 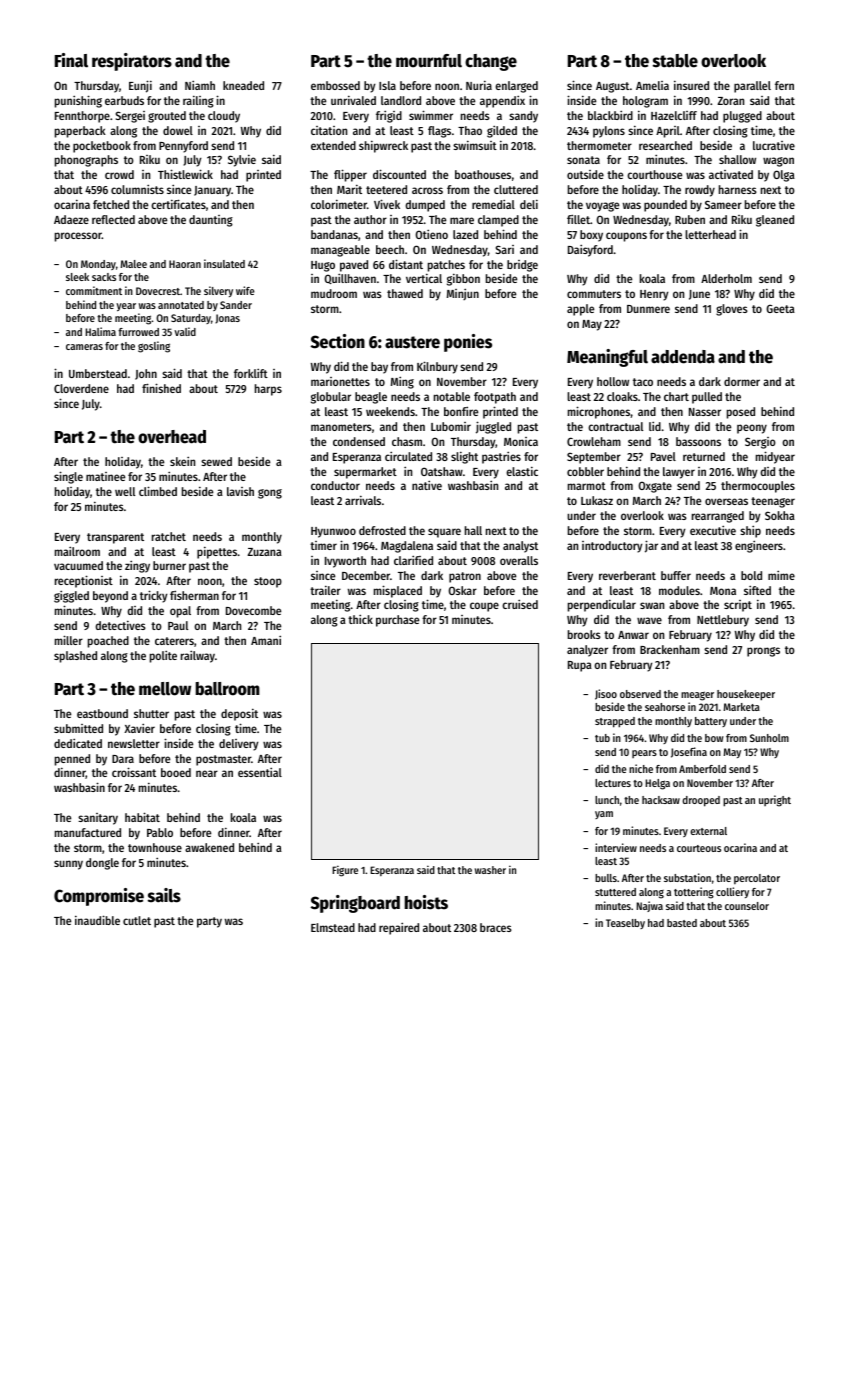 What do you see at coordinates (602, 738) in the page?
I see `tub` at bounding box center [602, 738].
